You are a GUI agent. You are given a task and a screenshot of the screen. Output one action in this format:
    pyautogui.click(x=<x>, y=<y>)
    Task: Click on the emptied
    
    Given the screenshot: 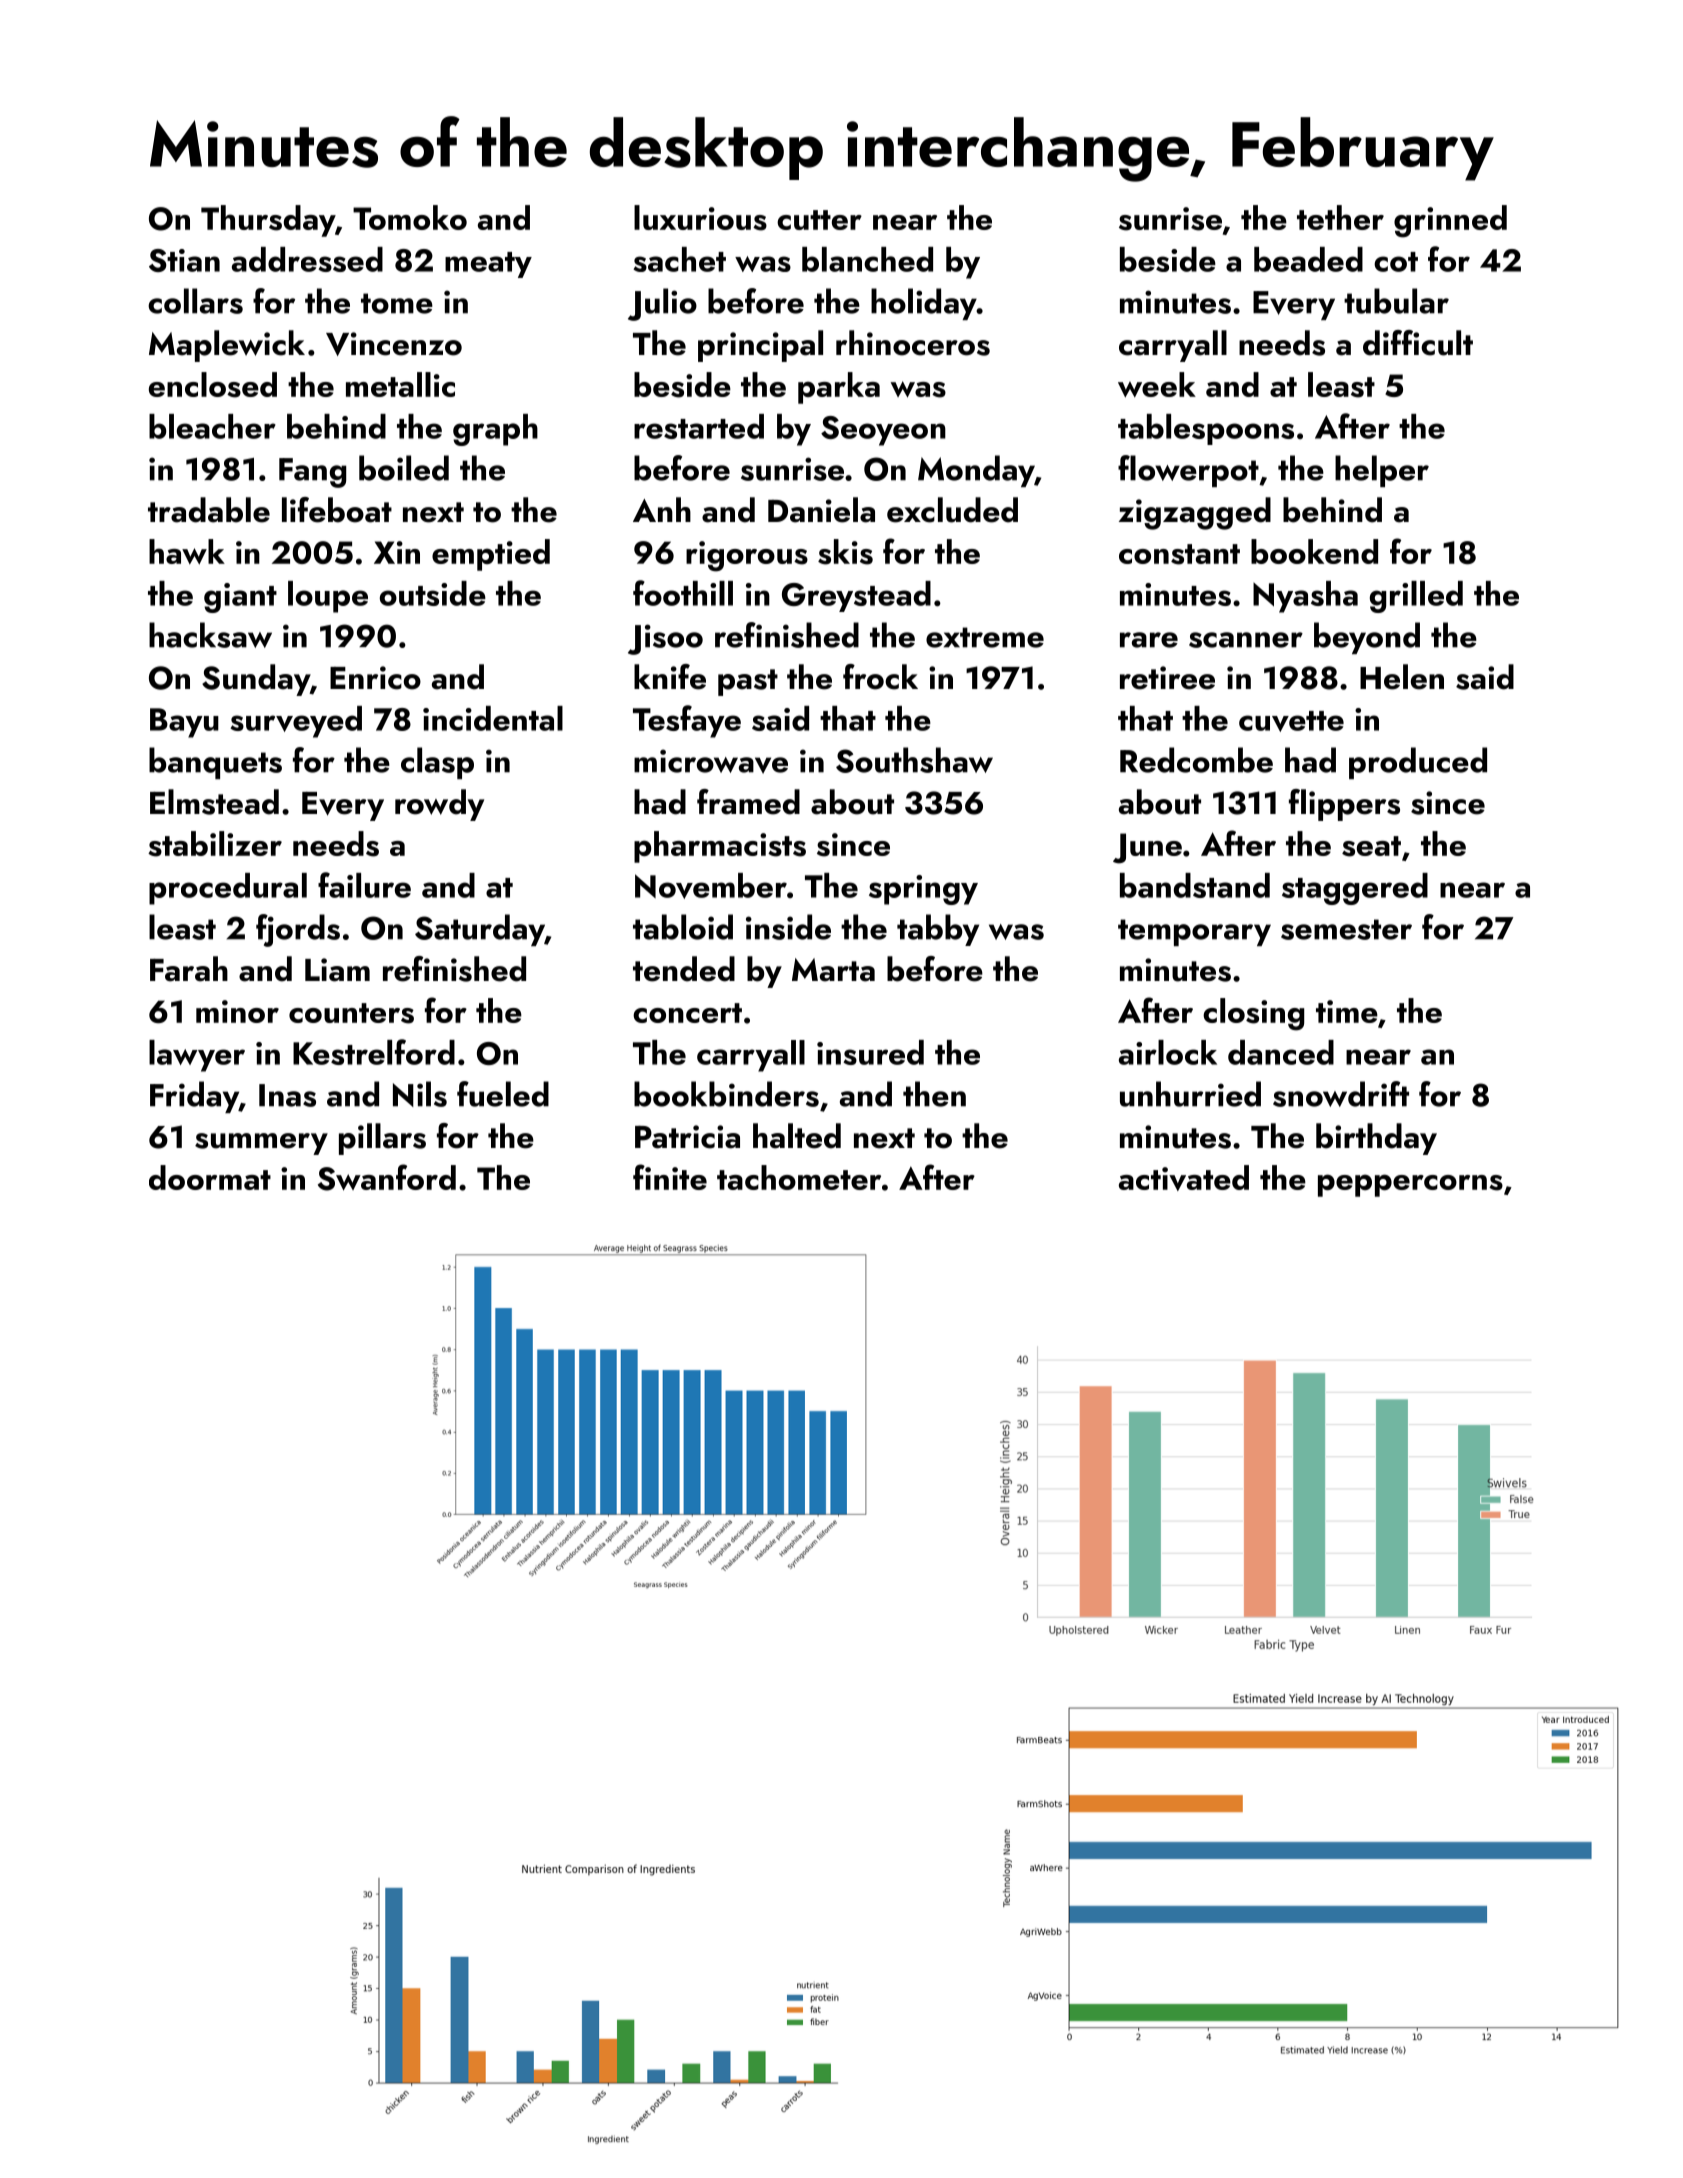 What is the action you would take?
    pyautogui.click(x=491, y=555)
